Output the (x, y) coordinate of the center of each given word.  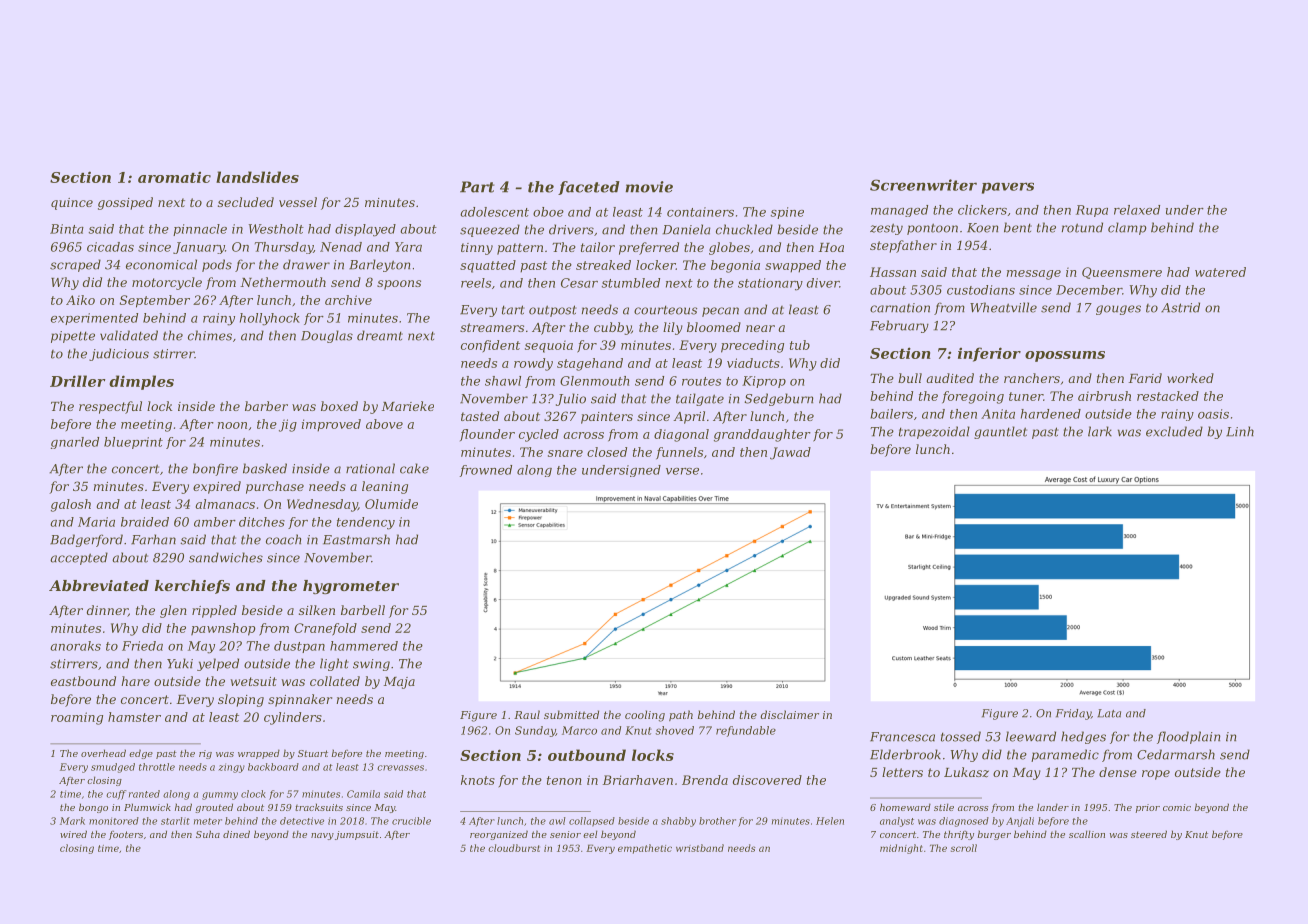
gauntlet (1000, 432)
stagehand (590, 364)
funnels (679, 453)
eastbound (83, 681)
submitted (571, 714)
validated (129, 335)
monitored (114, 821)
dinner (107, 611)
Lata (1109, 713)
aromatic (174, 177)
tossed (961, 736)
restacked (1168, 396)
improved (331, 425)
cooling (645, 716)
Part (477, 187)
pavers (1008, 188)
